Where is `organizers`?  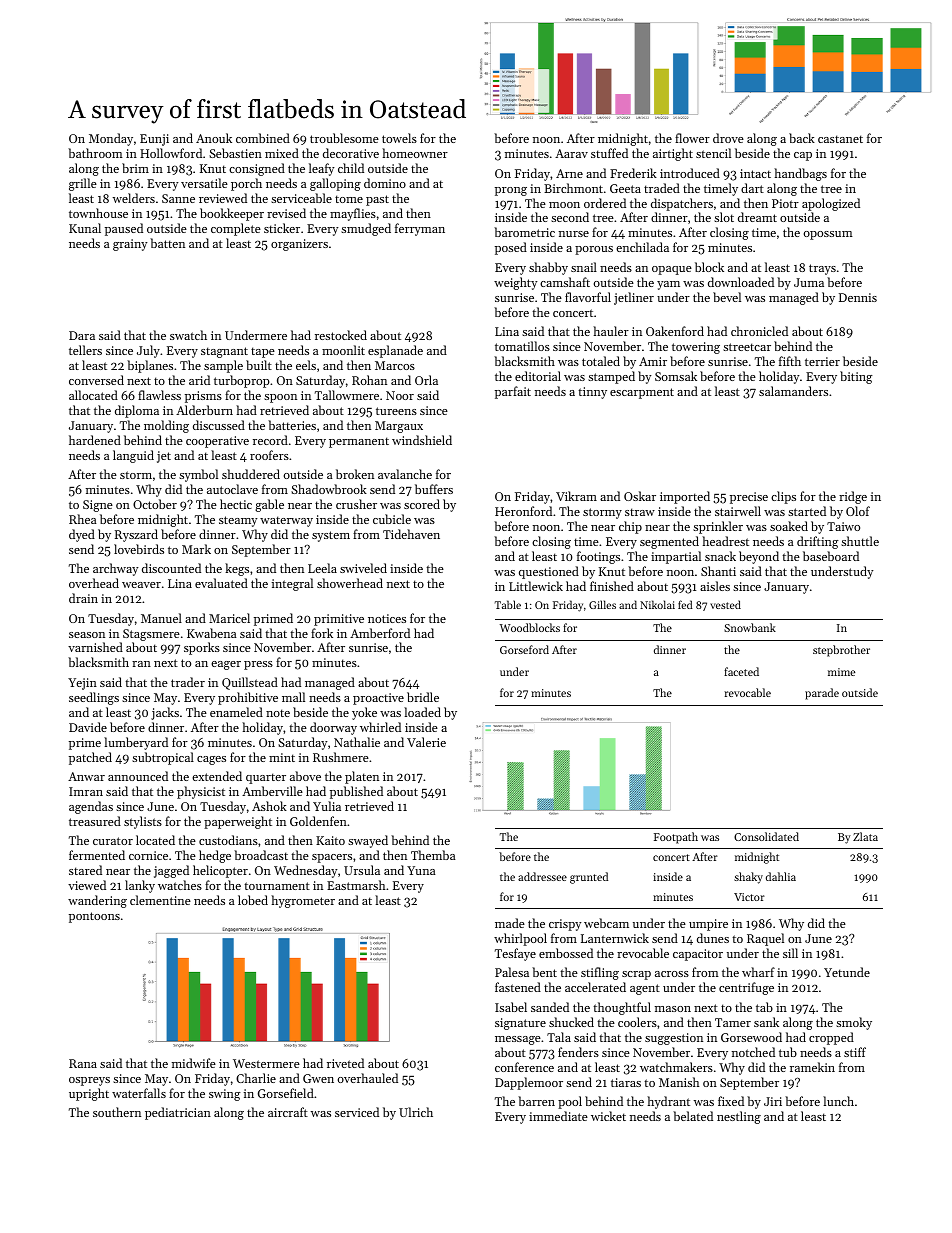
organizers is located at coordinates (299, 245).
